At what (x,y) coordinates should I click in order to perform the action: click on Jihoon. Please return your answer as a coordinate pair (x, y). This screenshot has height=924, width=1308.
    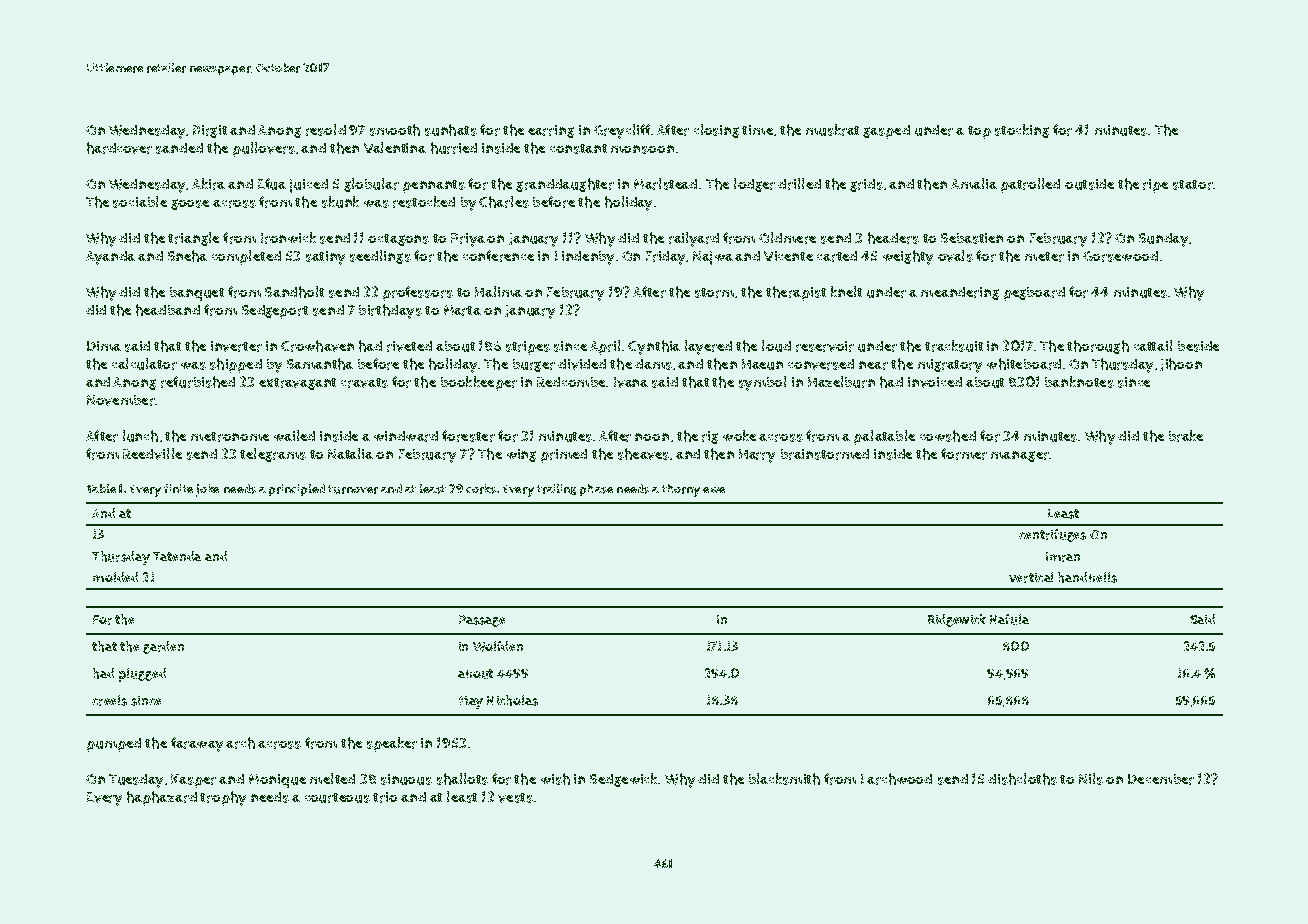
    Looking at the image, I should click on (1181, 364).
